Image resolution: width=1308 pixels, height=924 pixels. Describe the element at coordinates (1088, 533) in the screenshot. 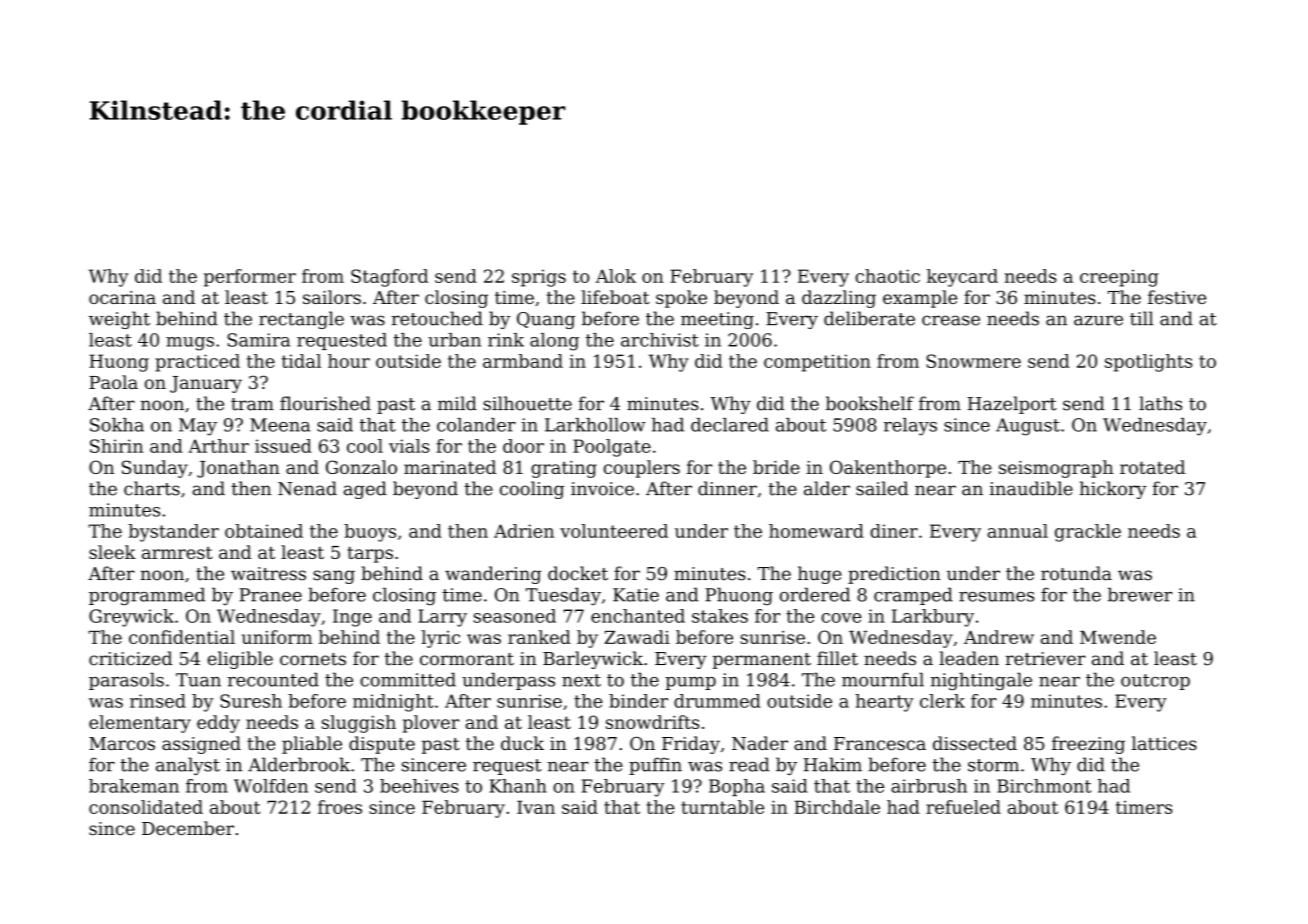

I see `grackle` at that location.
